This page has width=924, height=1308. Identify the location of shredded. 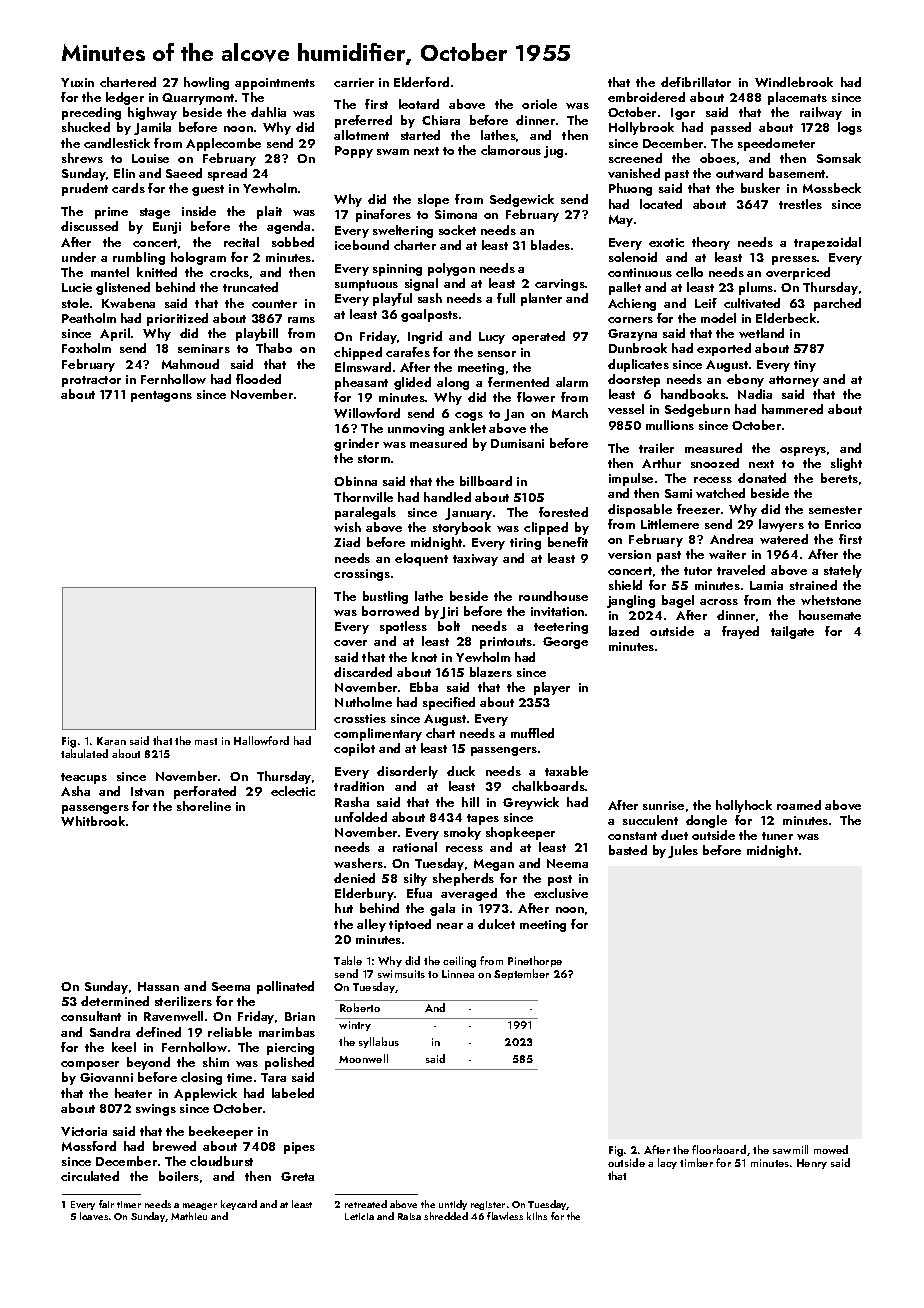
(446, 1216).
